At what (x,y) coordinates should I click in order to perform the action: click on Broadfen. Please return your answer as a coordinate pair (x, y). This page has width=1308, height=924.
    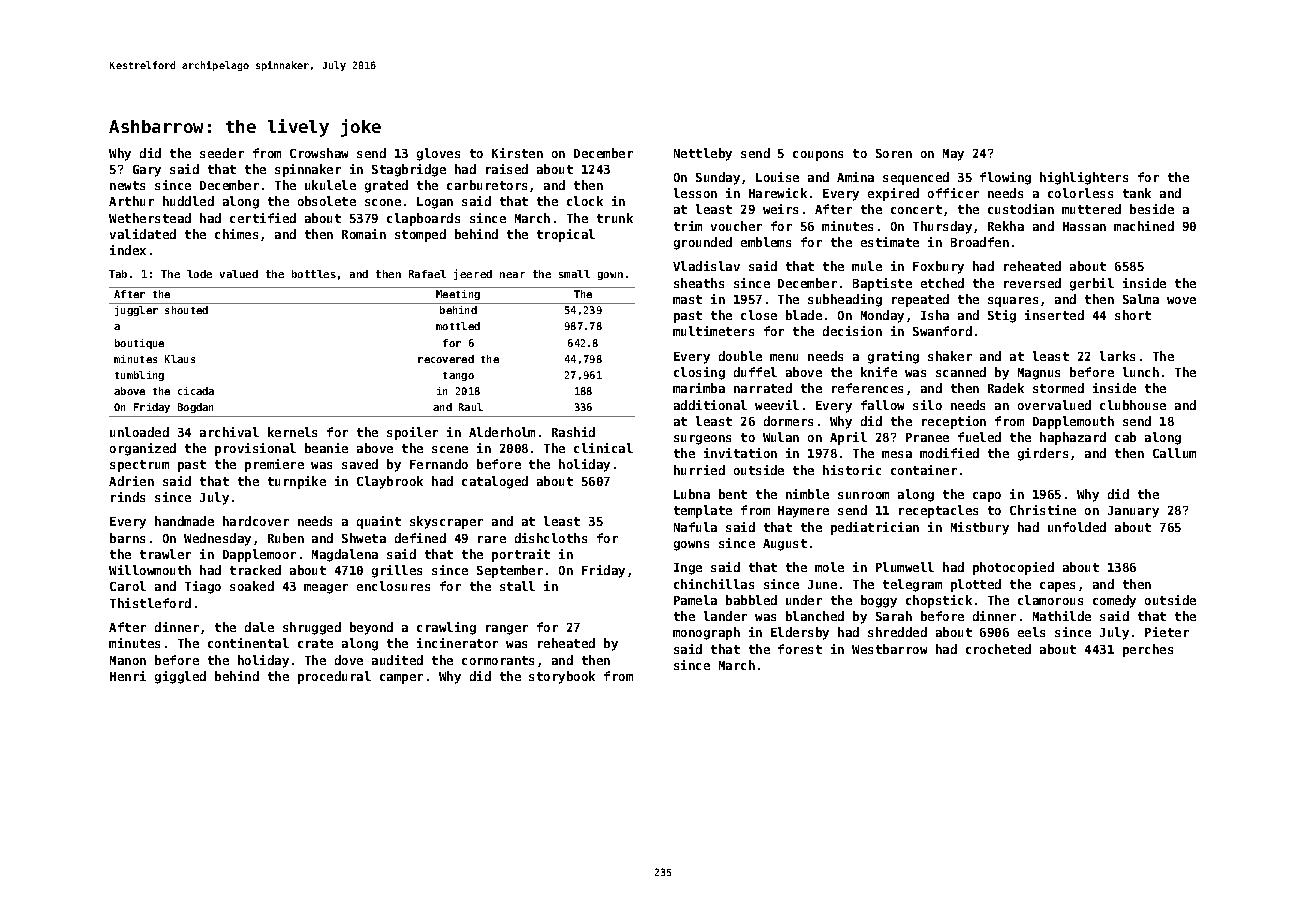
    Looking at the image, I should click on (980, 242).
